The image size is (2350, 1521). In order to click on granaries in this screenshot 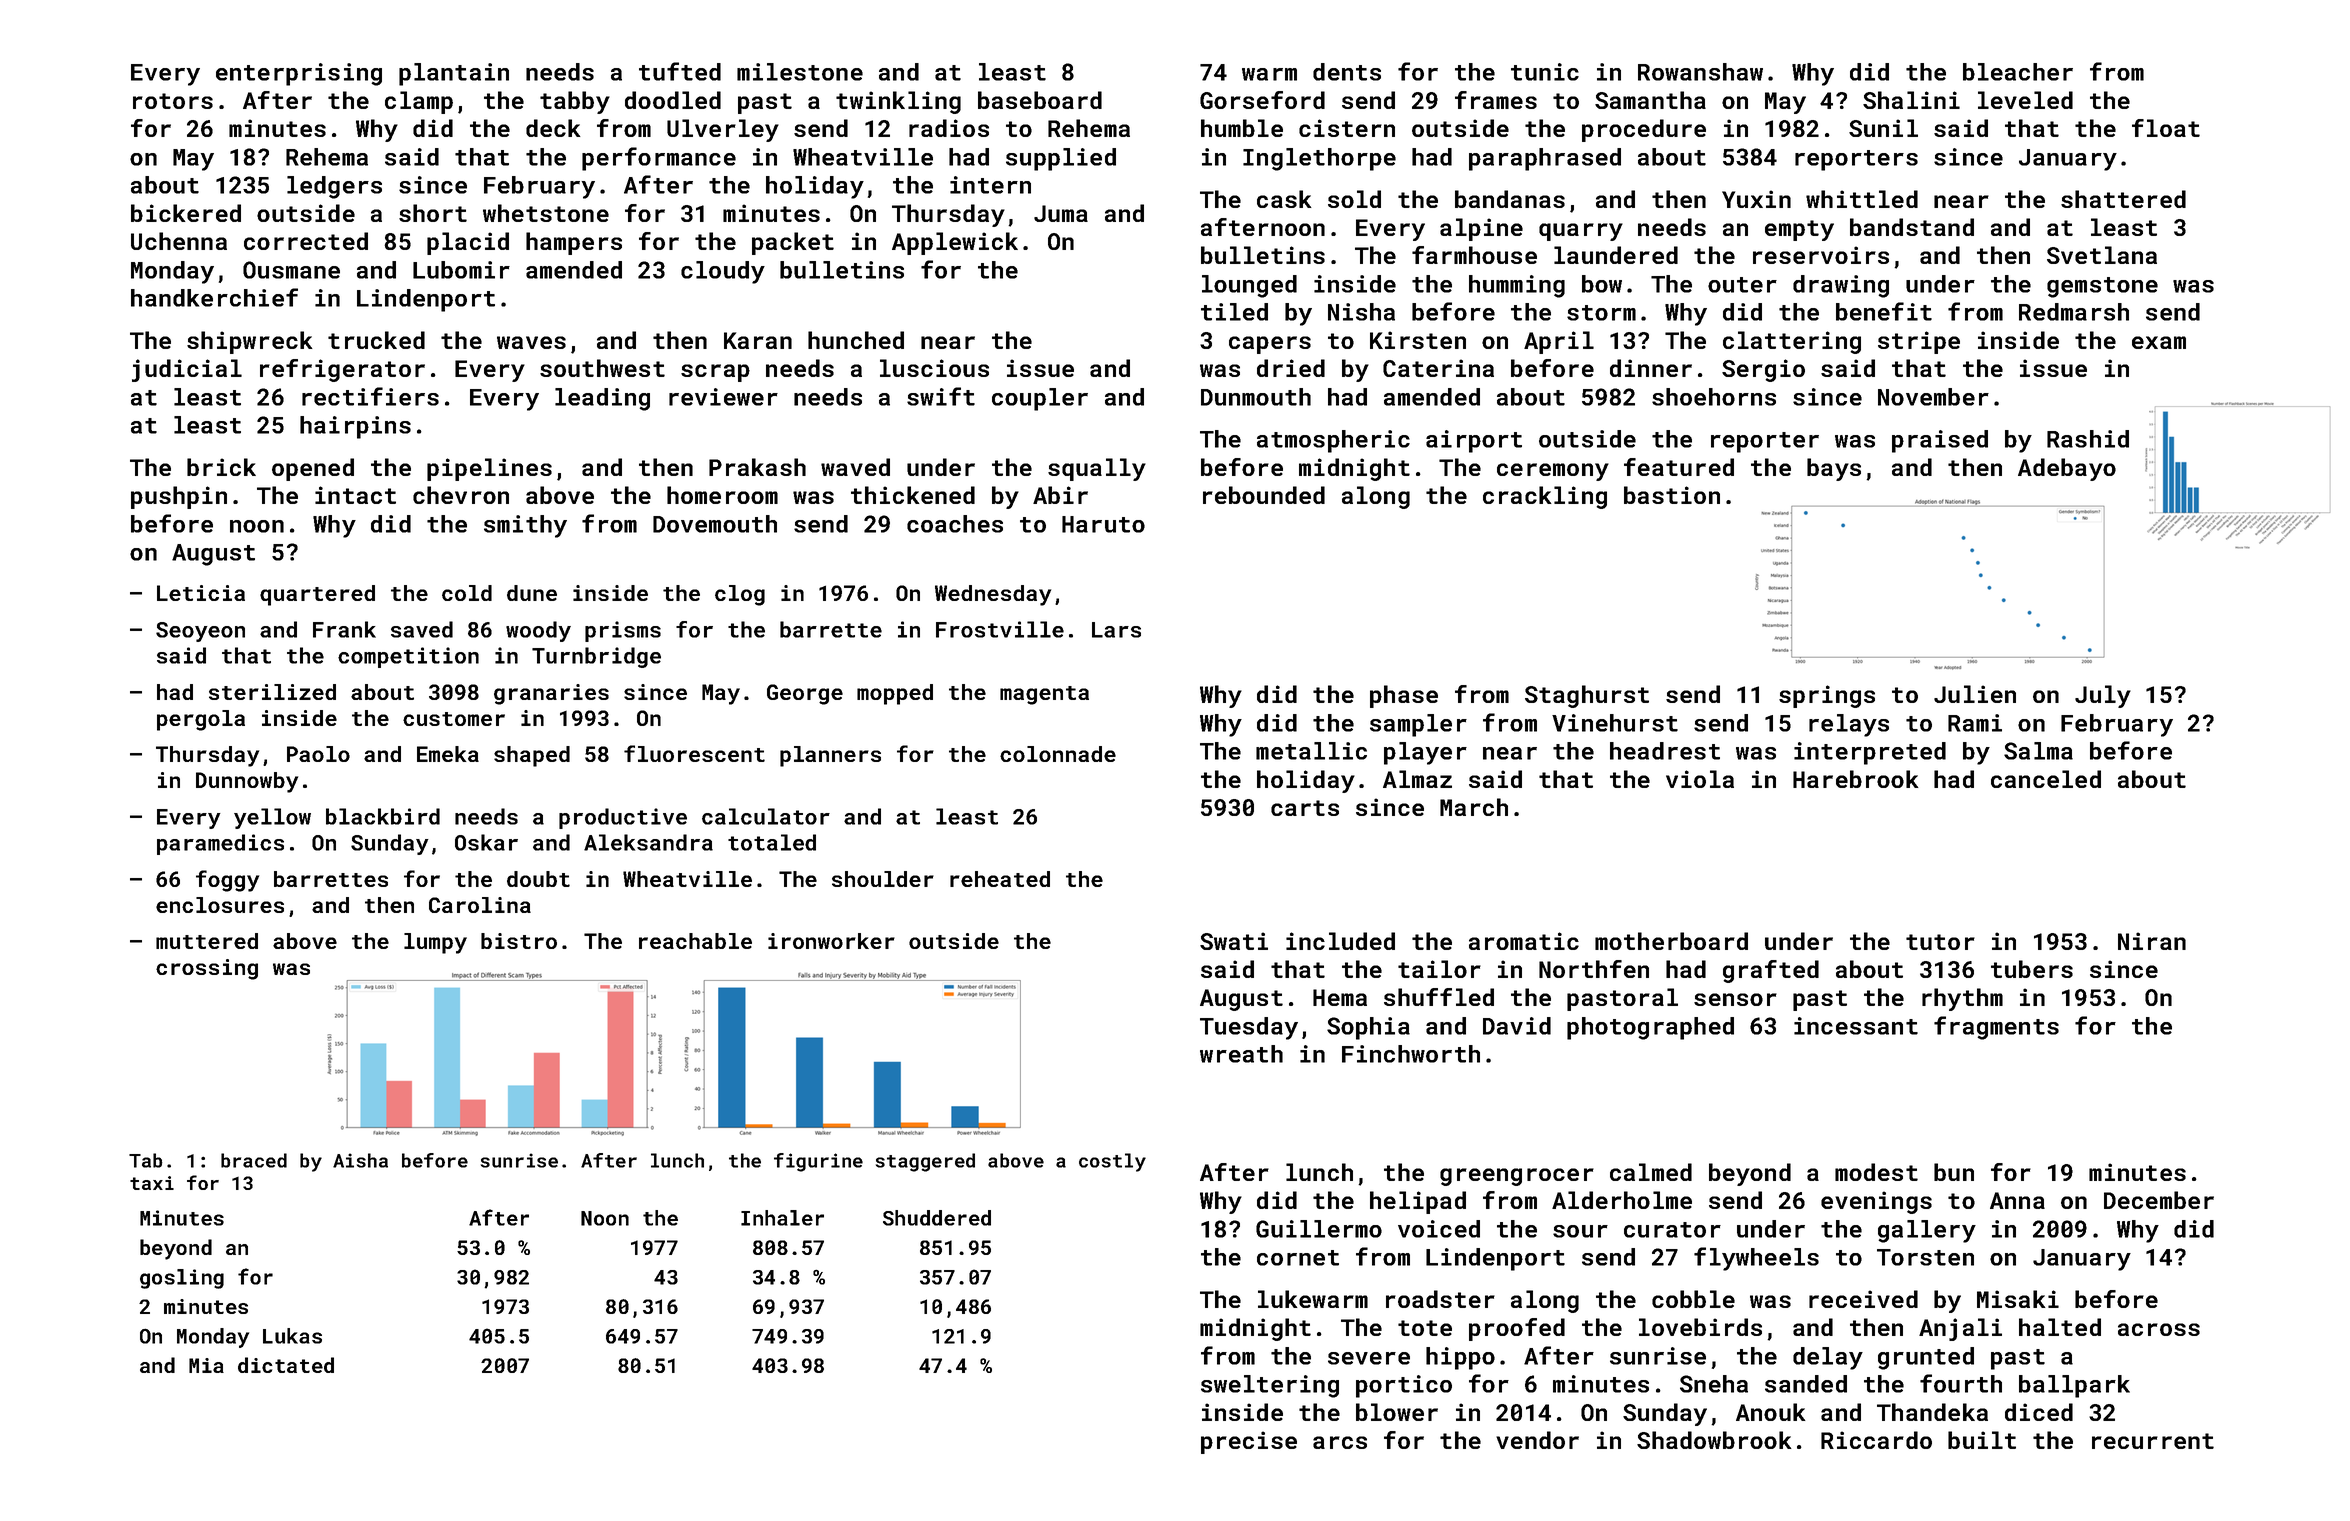, I will do `click(551, 694)`.
